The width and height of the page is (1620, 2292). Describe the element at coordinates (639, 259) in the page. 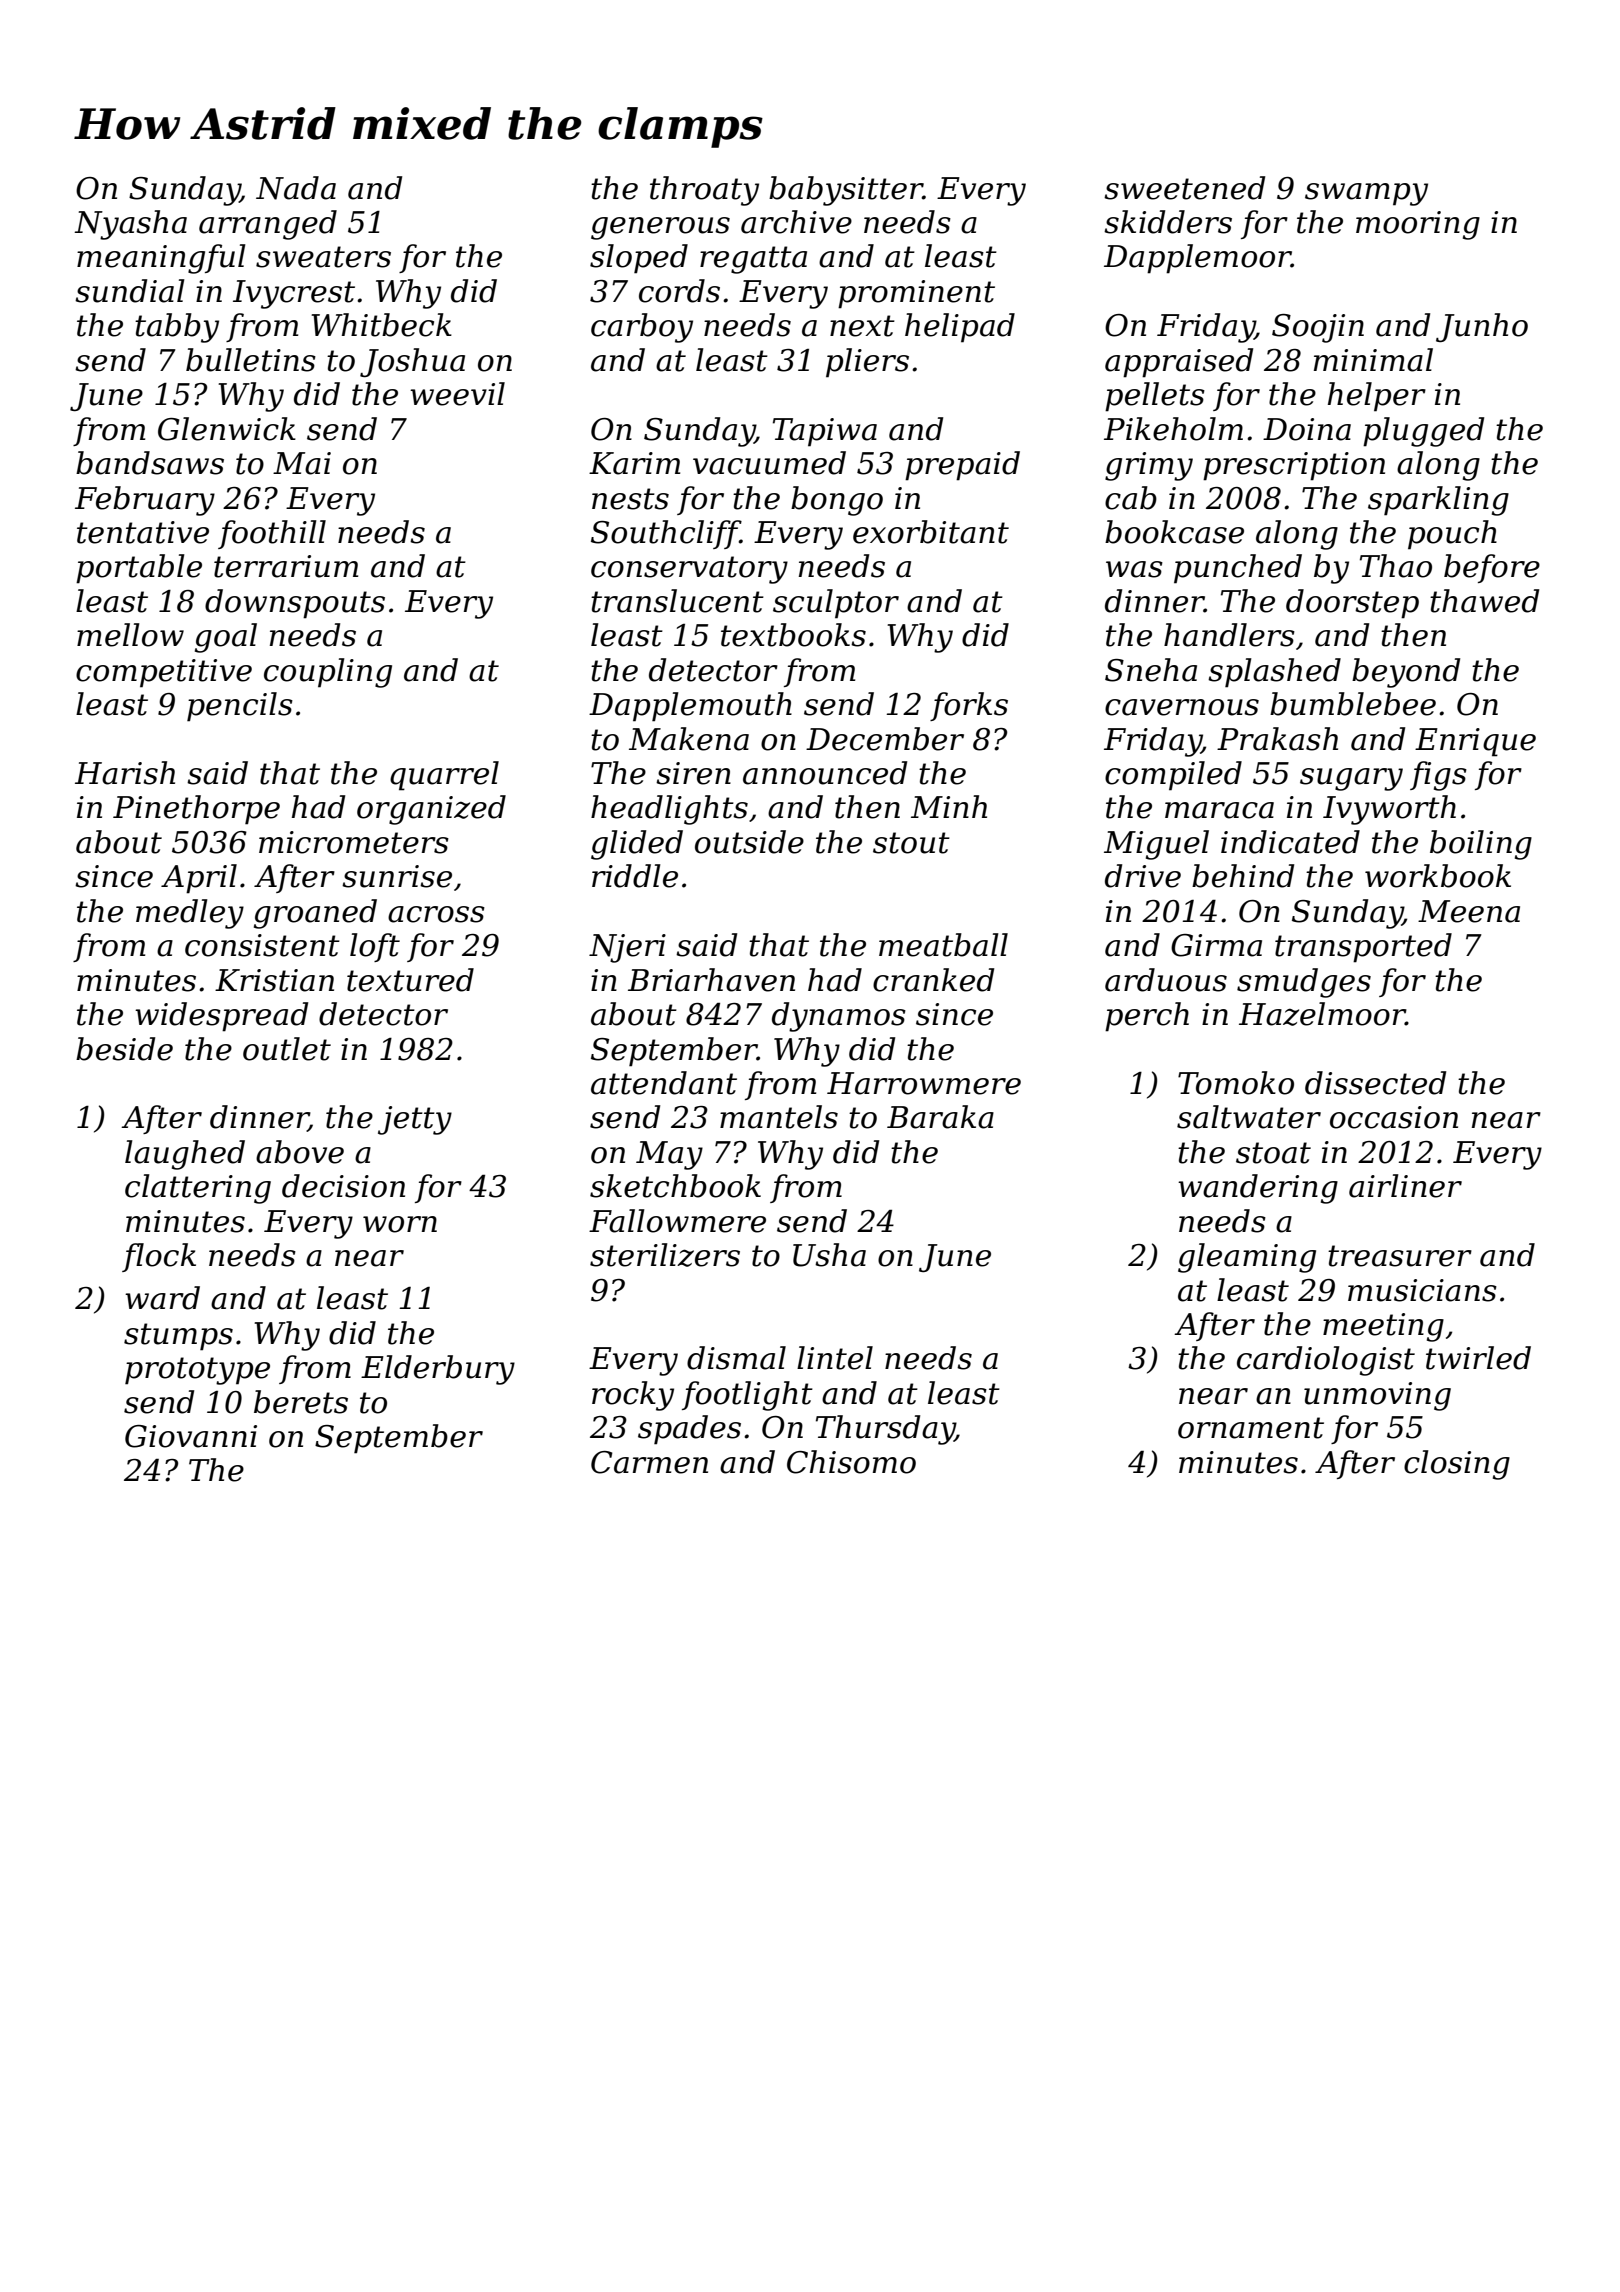

I see `sloped` at that location.
